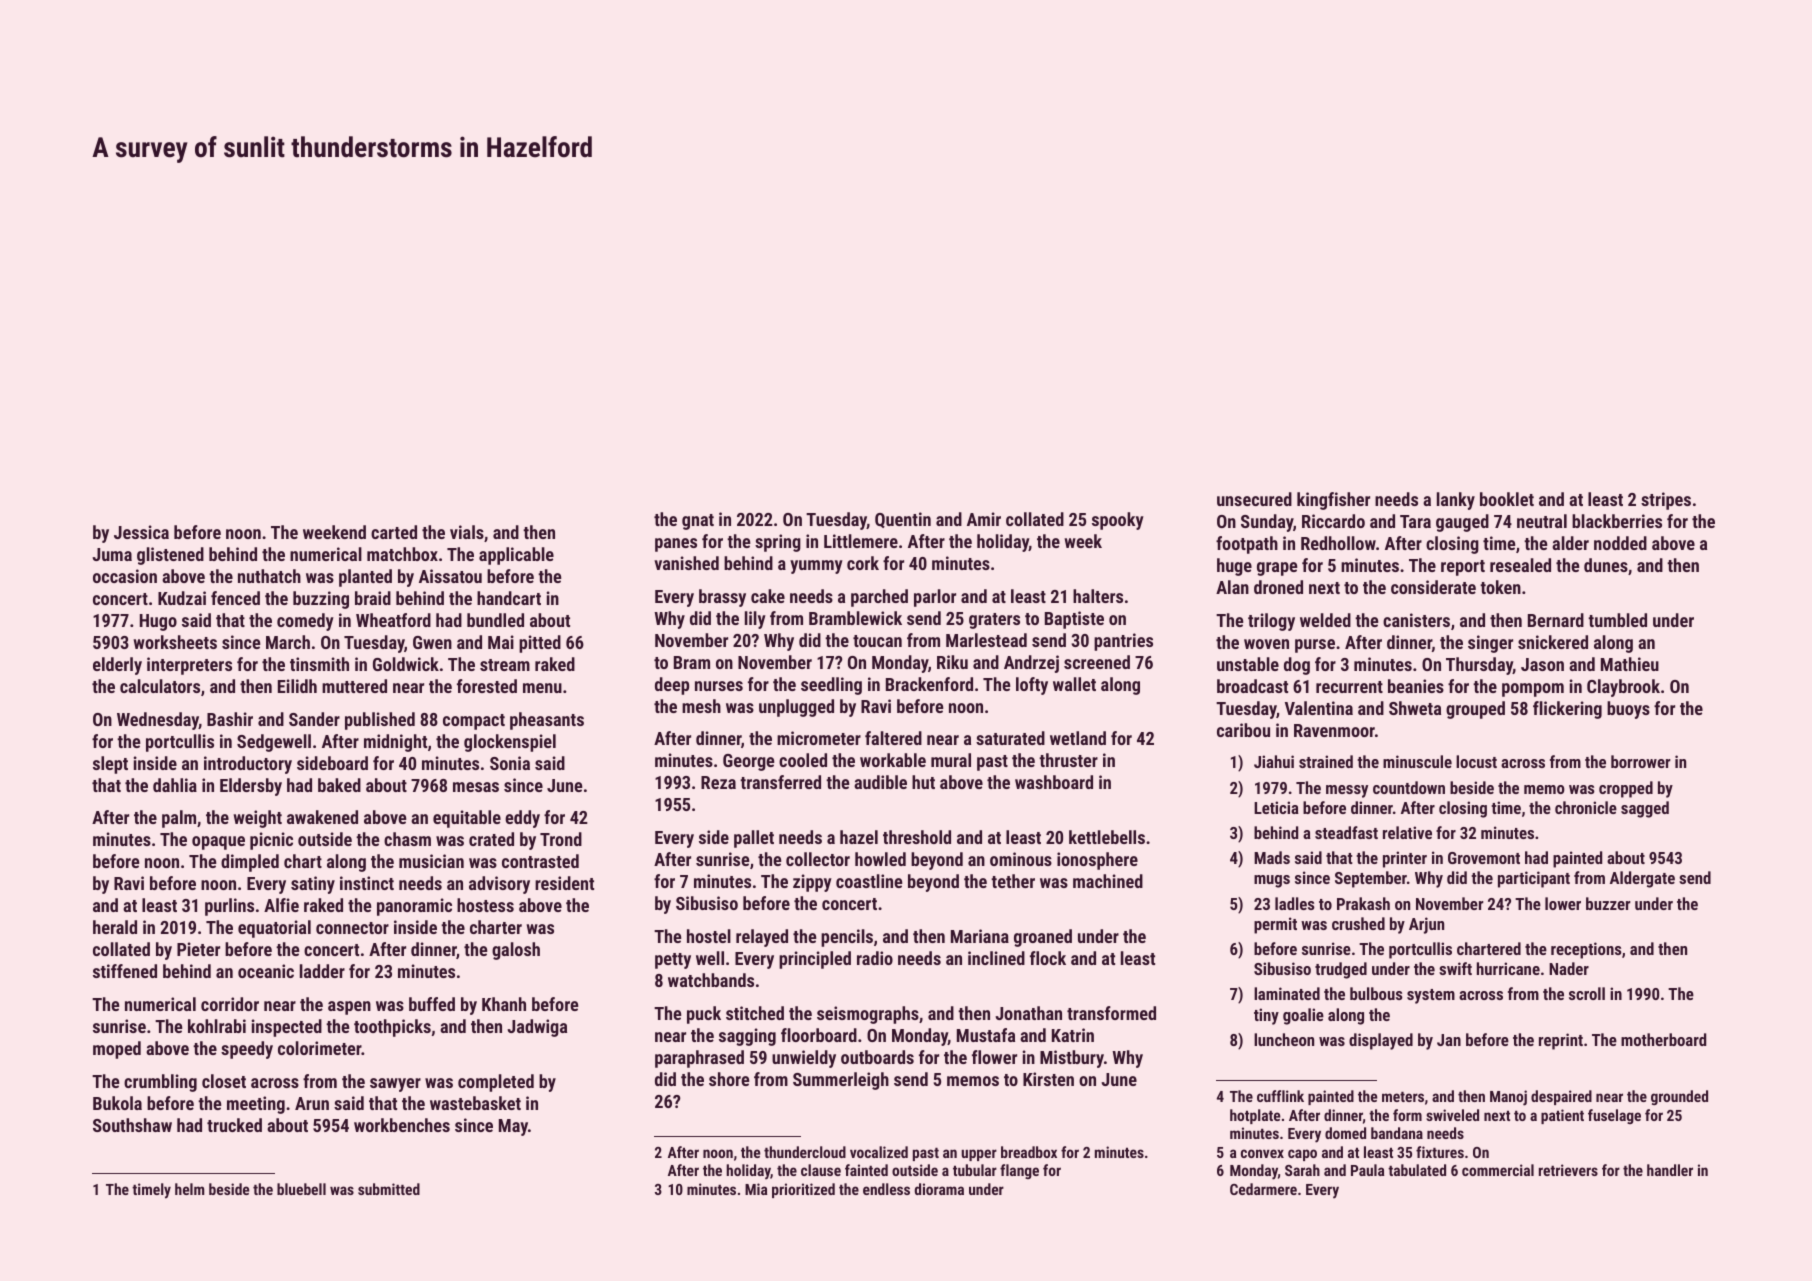 The height and width of the page is (1281, 1812). What do you see at coordinates (718, 782) in the page?
I see `Reza` at bounding box center [718, 782].
